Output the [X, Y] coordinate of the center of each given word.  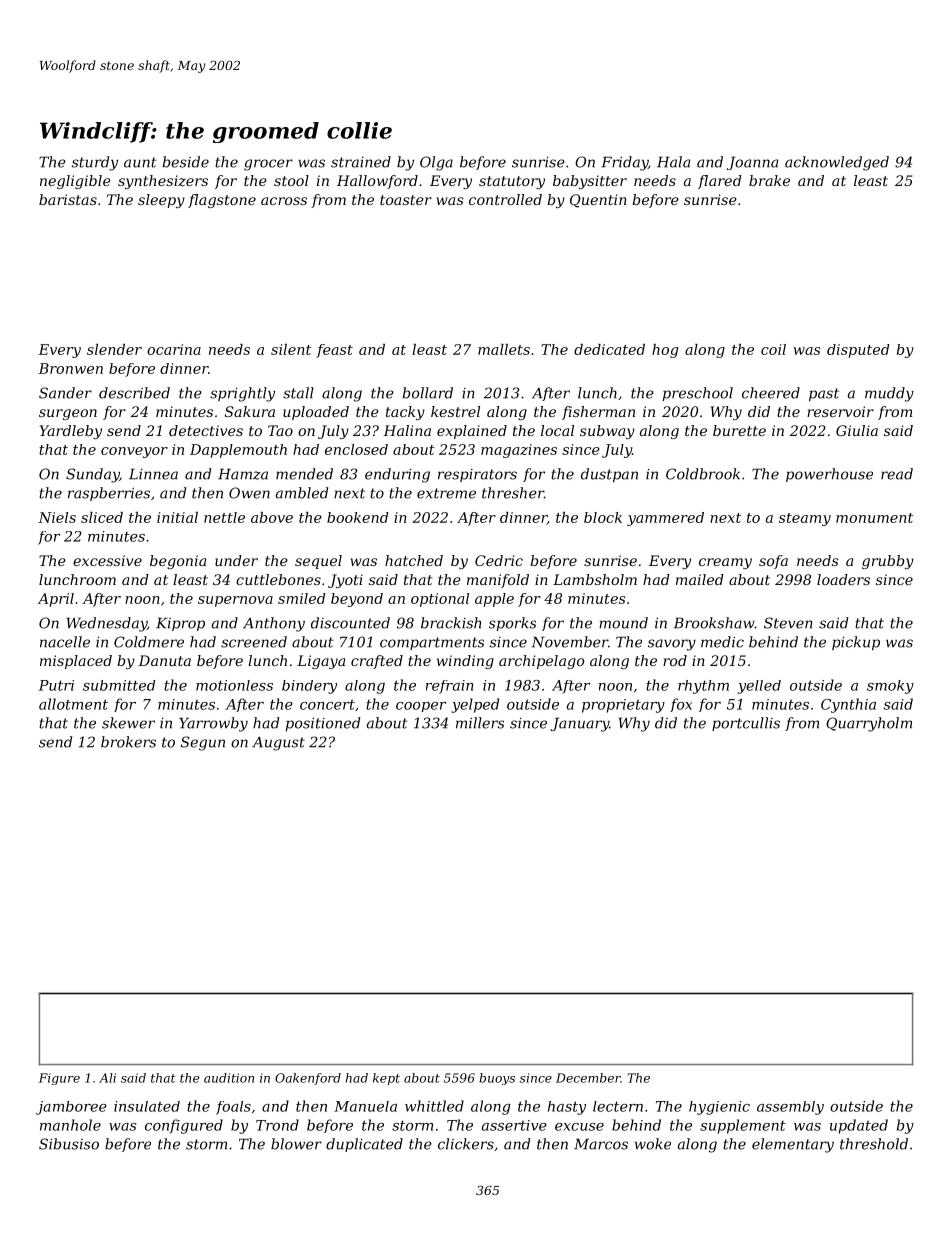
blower [296, 1144]
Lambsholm [595, 579]
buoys [497, 1079]
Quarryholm [869, 724]
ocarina [174, 349]
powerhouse [829, 475]
